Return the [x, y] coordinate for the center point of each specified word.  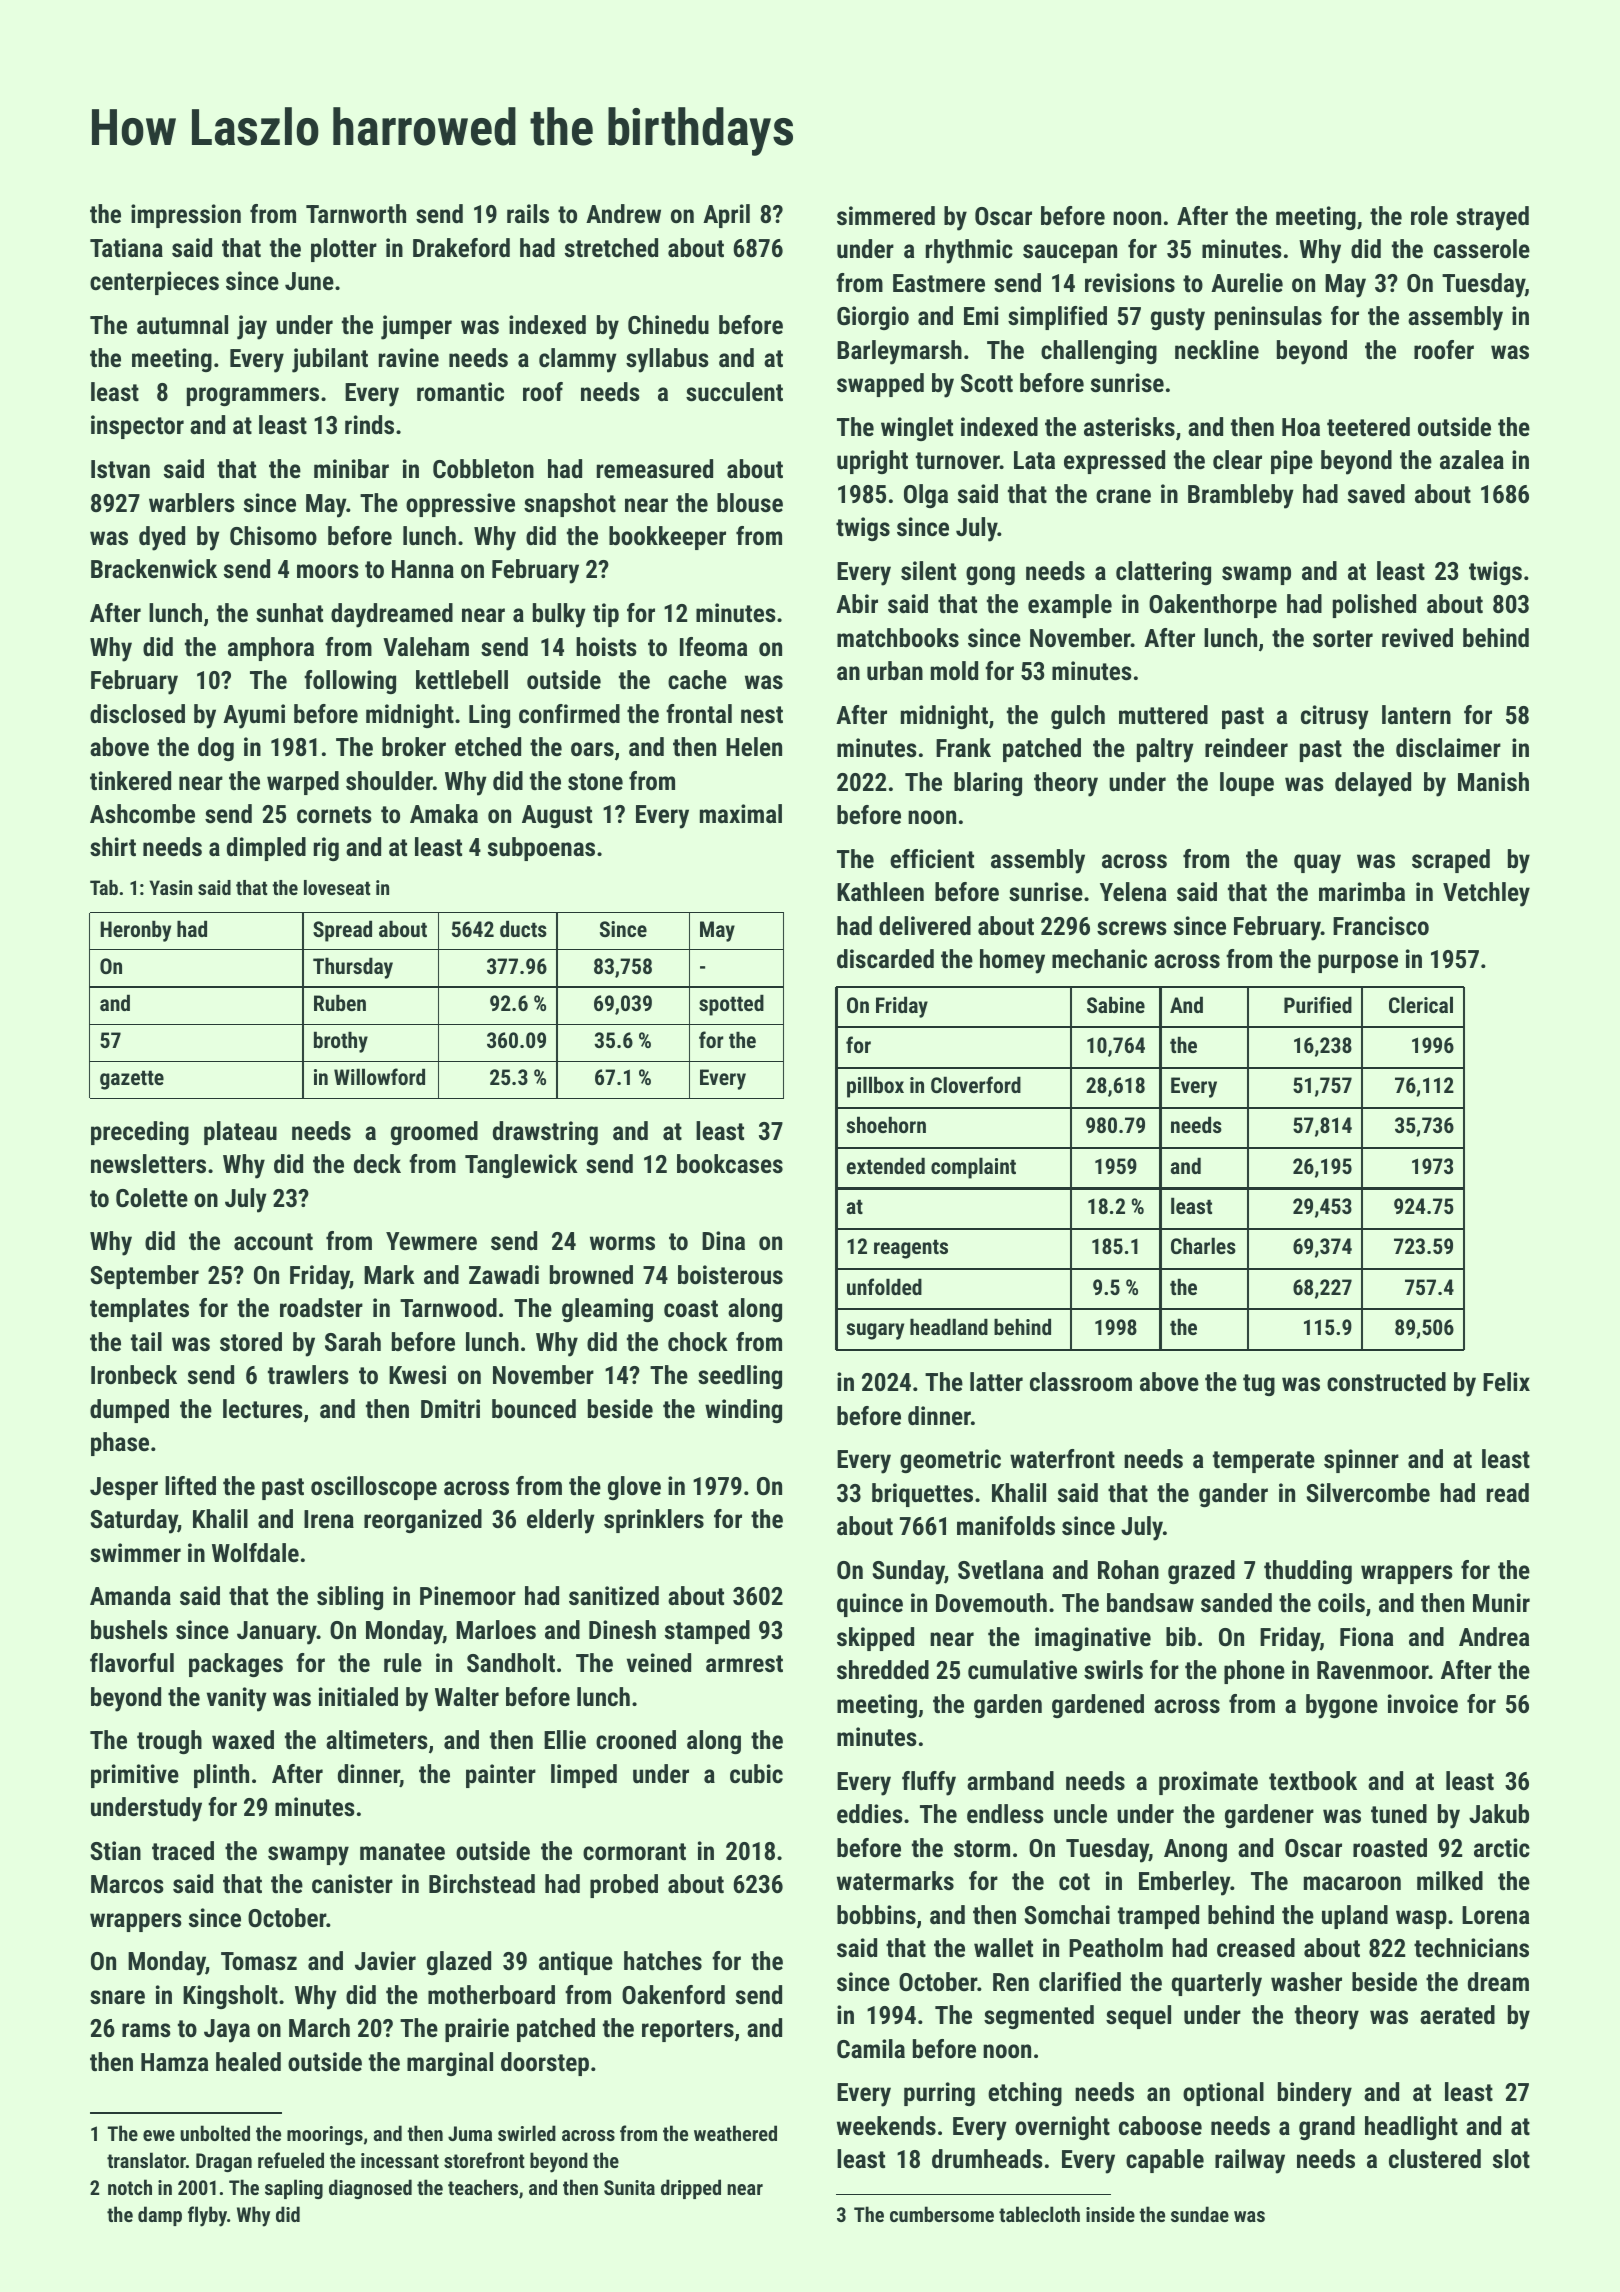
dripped [691, 2189]
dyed [162, 538]
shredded [883, 1669]
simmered [886, 215]
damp [160, 2216]
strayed [1492, 218]
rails [528, 213]
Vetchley [1486, 894]
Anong [1195, 1850]
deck [377, 1163]
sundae [1200, 2214]
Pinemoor [468, 1595]
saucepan [1070, 253]
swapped [880, 385]
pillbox [875, 1087]
